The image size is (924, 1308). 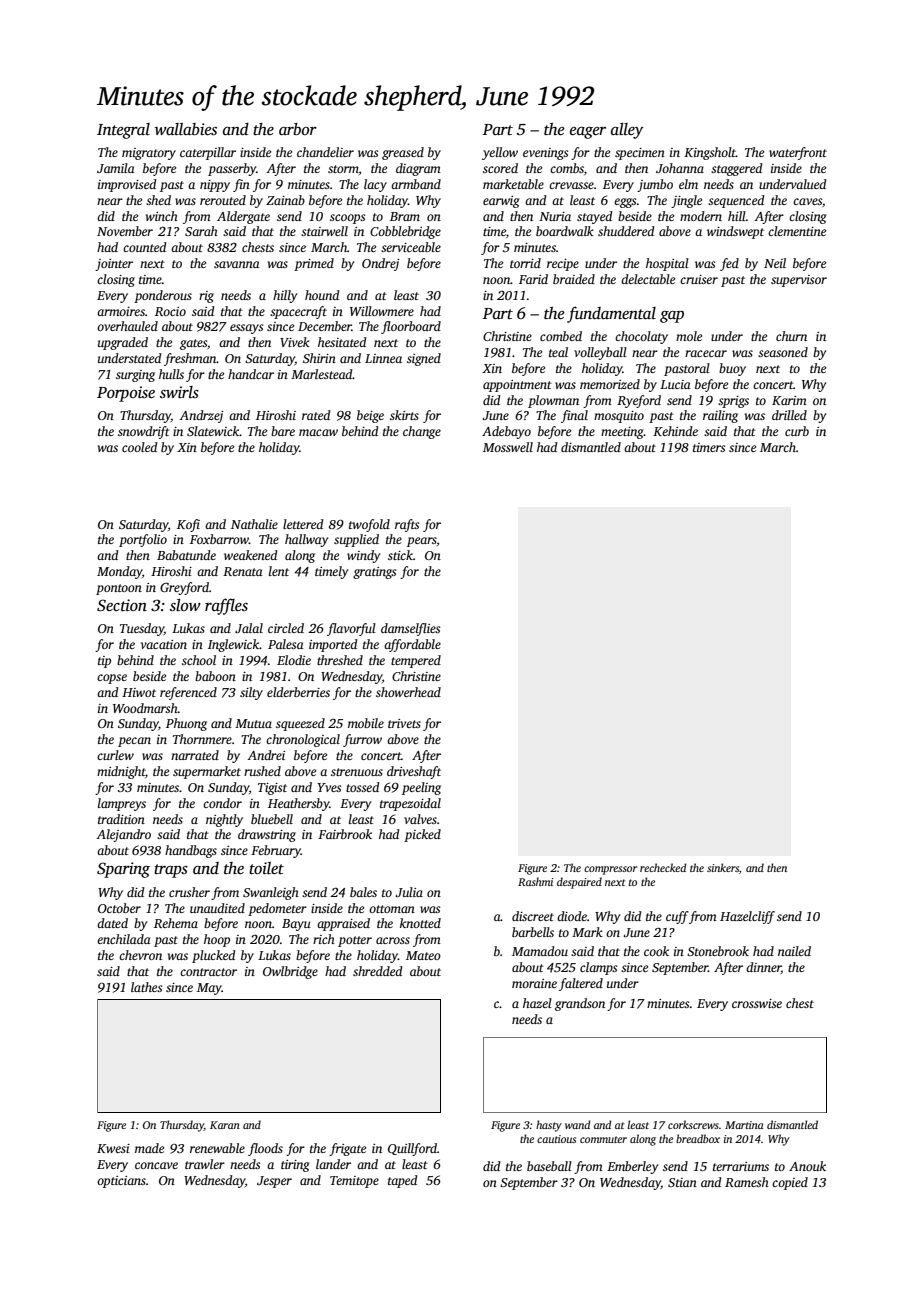 What do you see at coordinates (799, 281) in the screenshot?
I see `supervisor` at bounding box center [799, 281].
